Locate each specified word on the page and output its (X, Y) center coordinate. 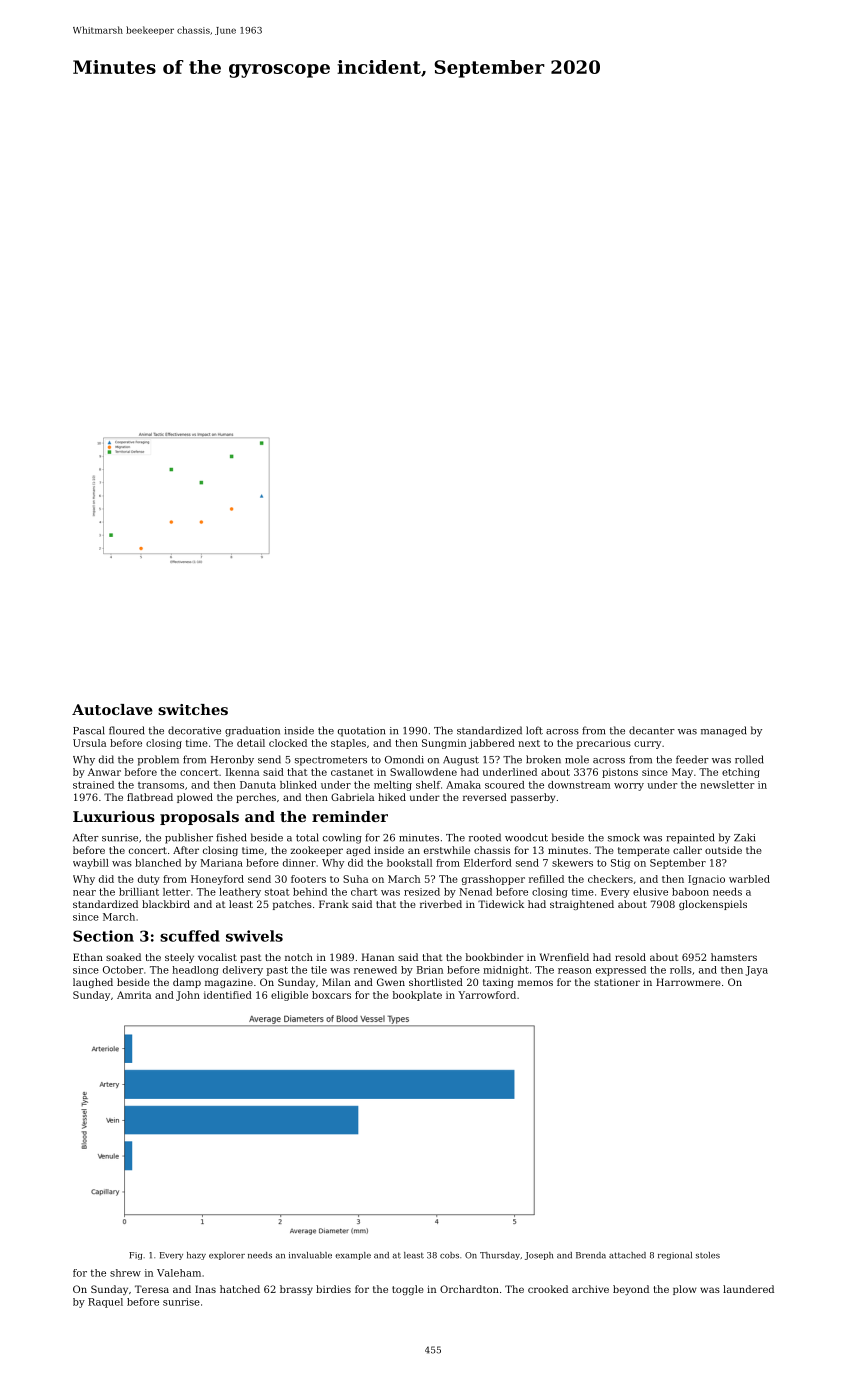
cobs (449, 1255)
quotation (361, 732)
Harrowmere (688, 982)
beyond (631, 1290)
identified (228, 995)
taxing (498, 983)
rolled (749, 759)
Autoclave (112, 709)
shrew (125, 1273)
